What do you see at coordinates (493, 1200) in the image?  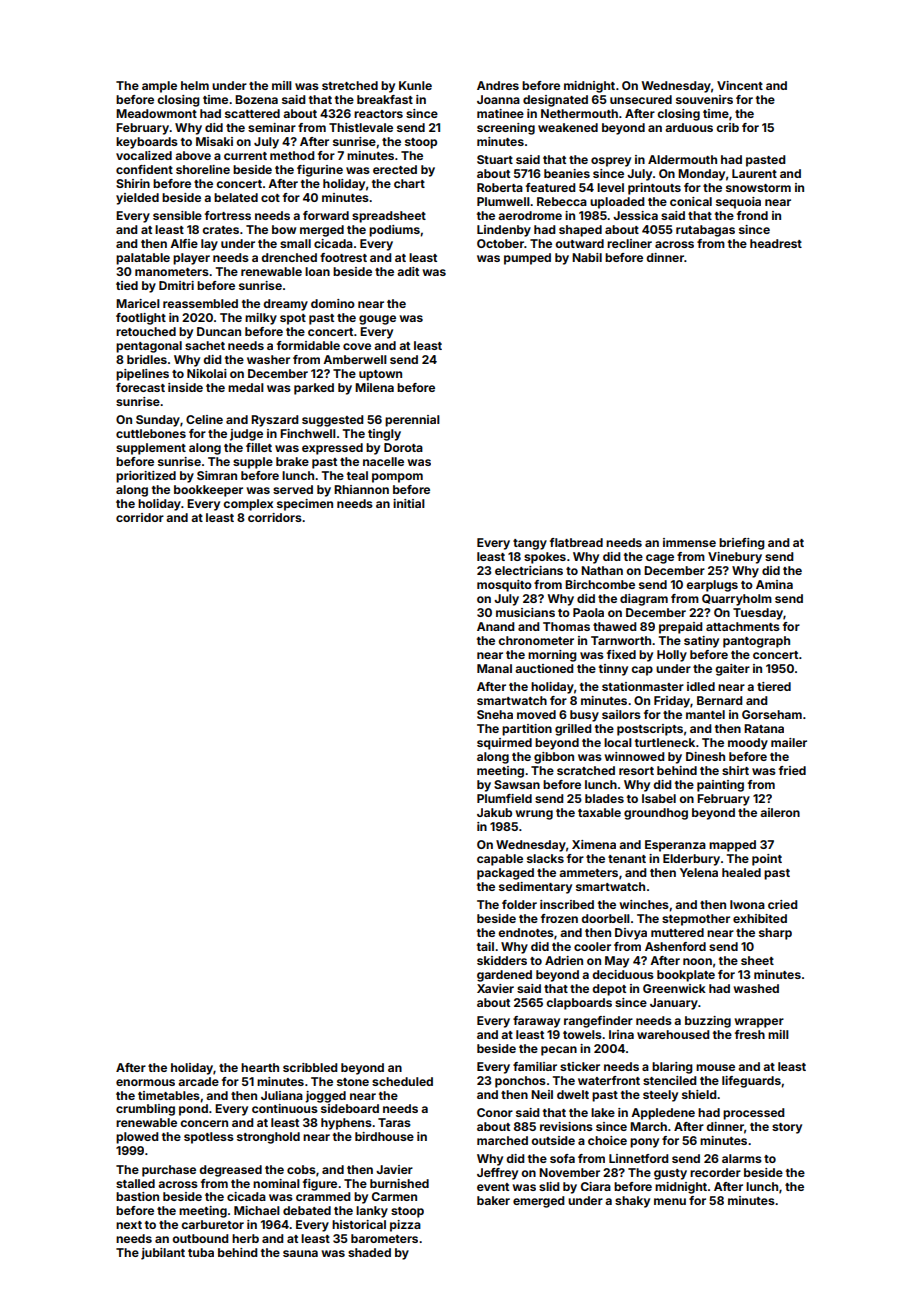 I see `baker` at bounding box center [493, 1200].
